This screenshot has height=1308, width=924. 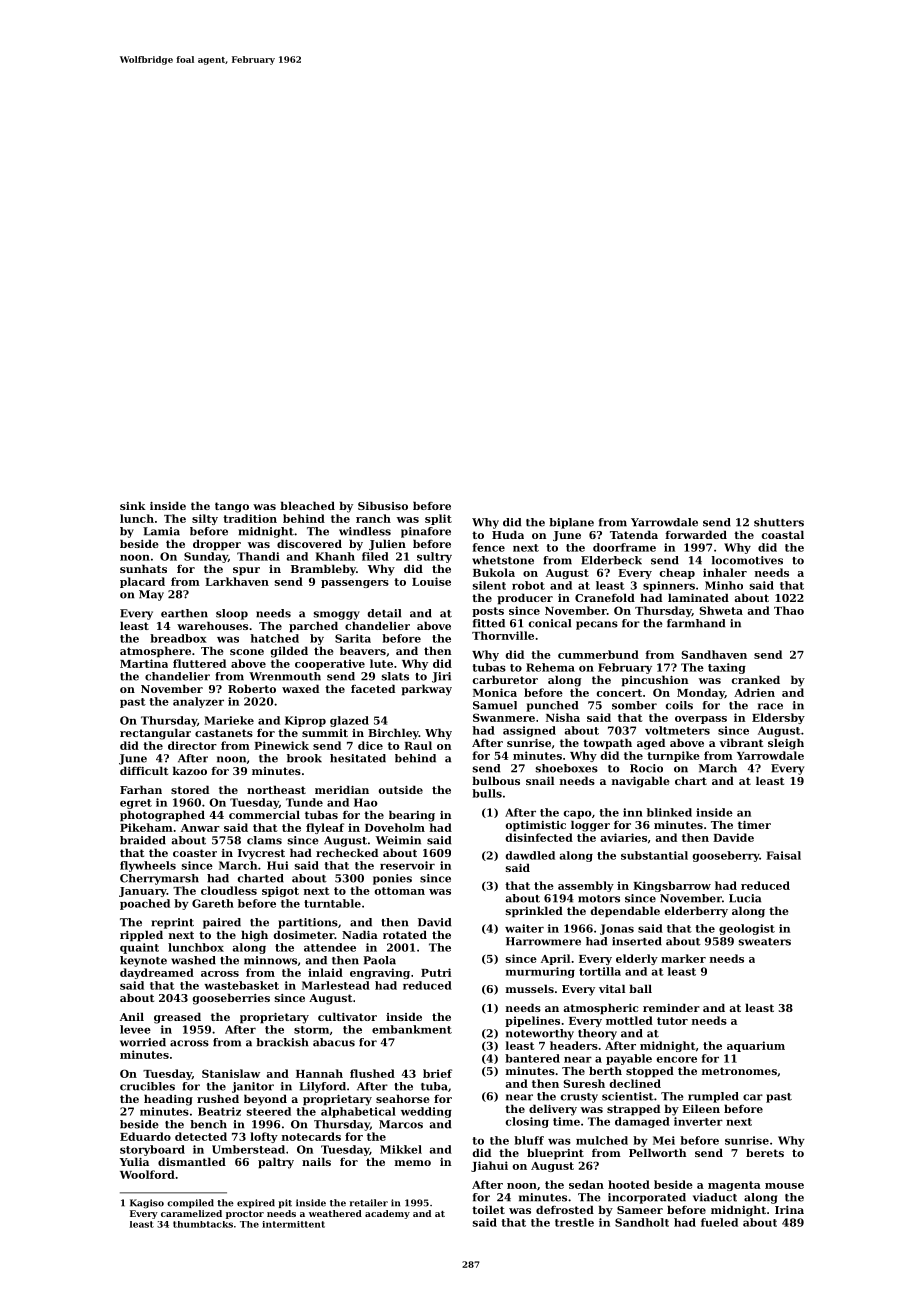 What do you see at coordinates (567, 768) in the screenshot?
I see `shoeboxes` at bounding box center [567, 768].
